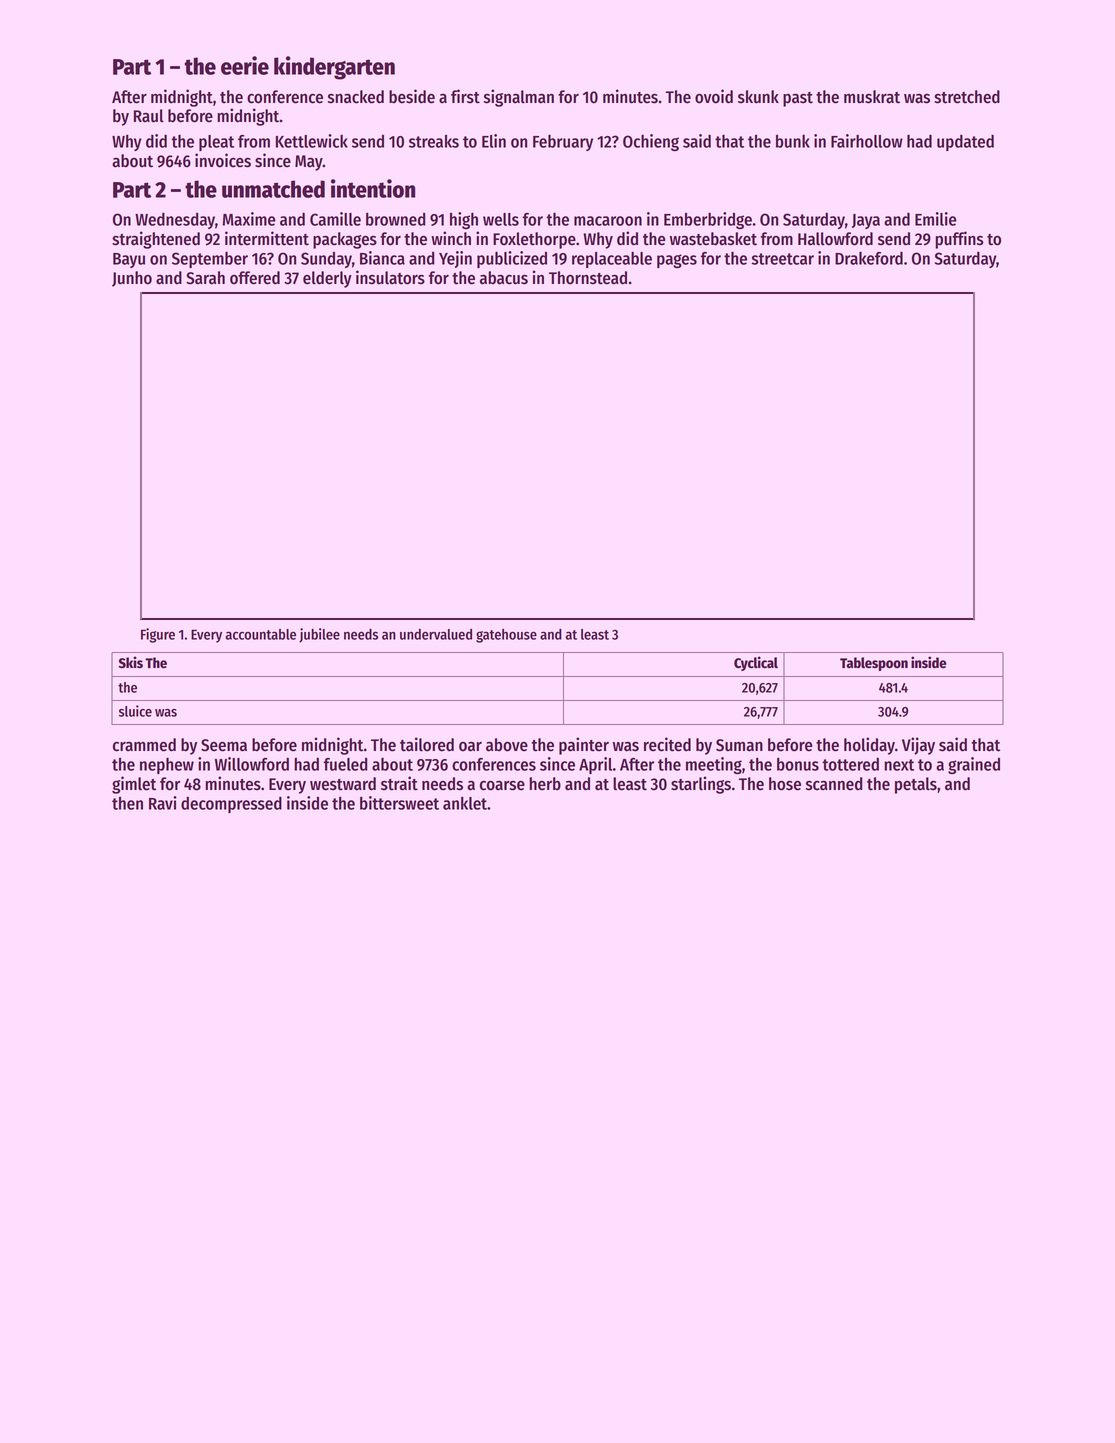 The height and width of the page is (1443, 1115). What do you see at coordinates (782, 259) in the page?
I see `streetcar` at bounding box center [782, 259].
